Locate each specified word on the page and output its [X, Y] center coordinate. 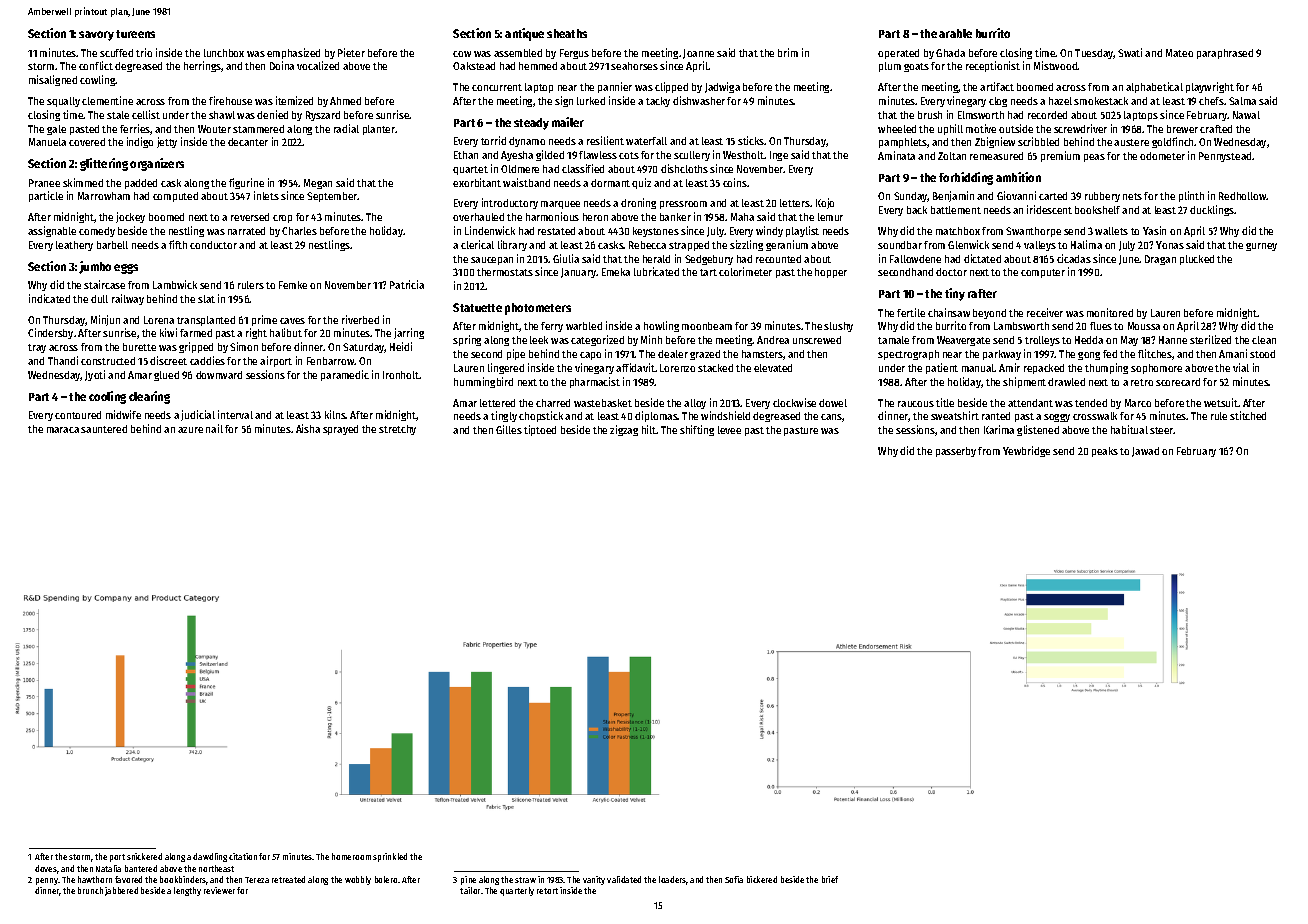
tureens [135, 34]
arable [955, 33]
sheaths [567, 33]
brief [830, 879]
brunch [90, 890]
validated [624, 879]
